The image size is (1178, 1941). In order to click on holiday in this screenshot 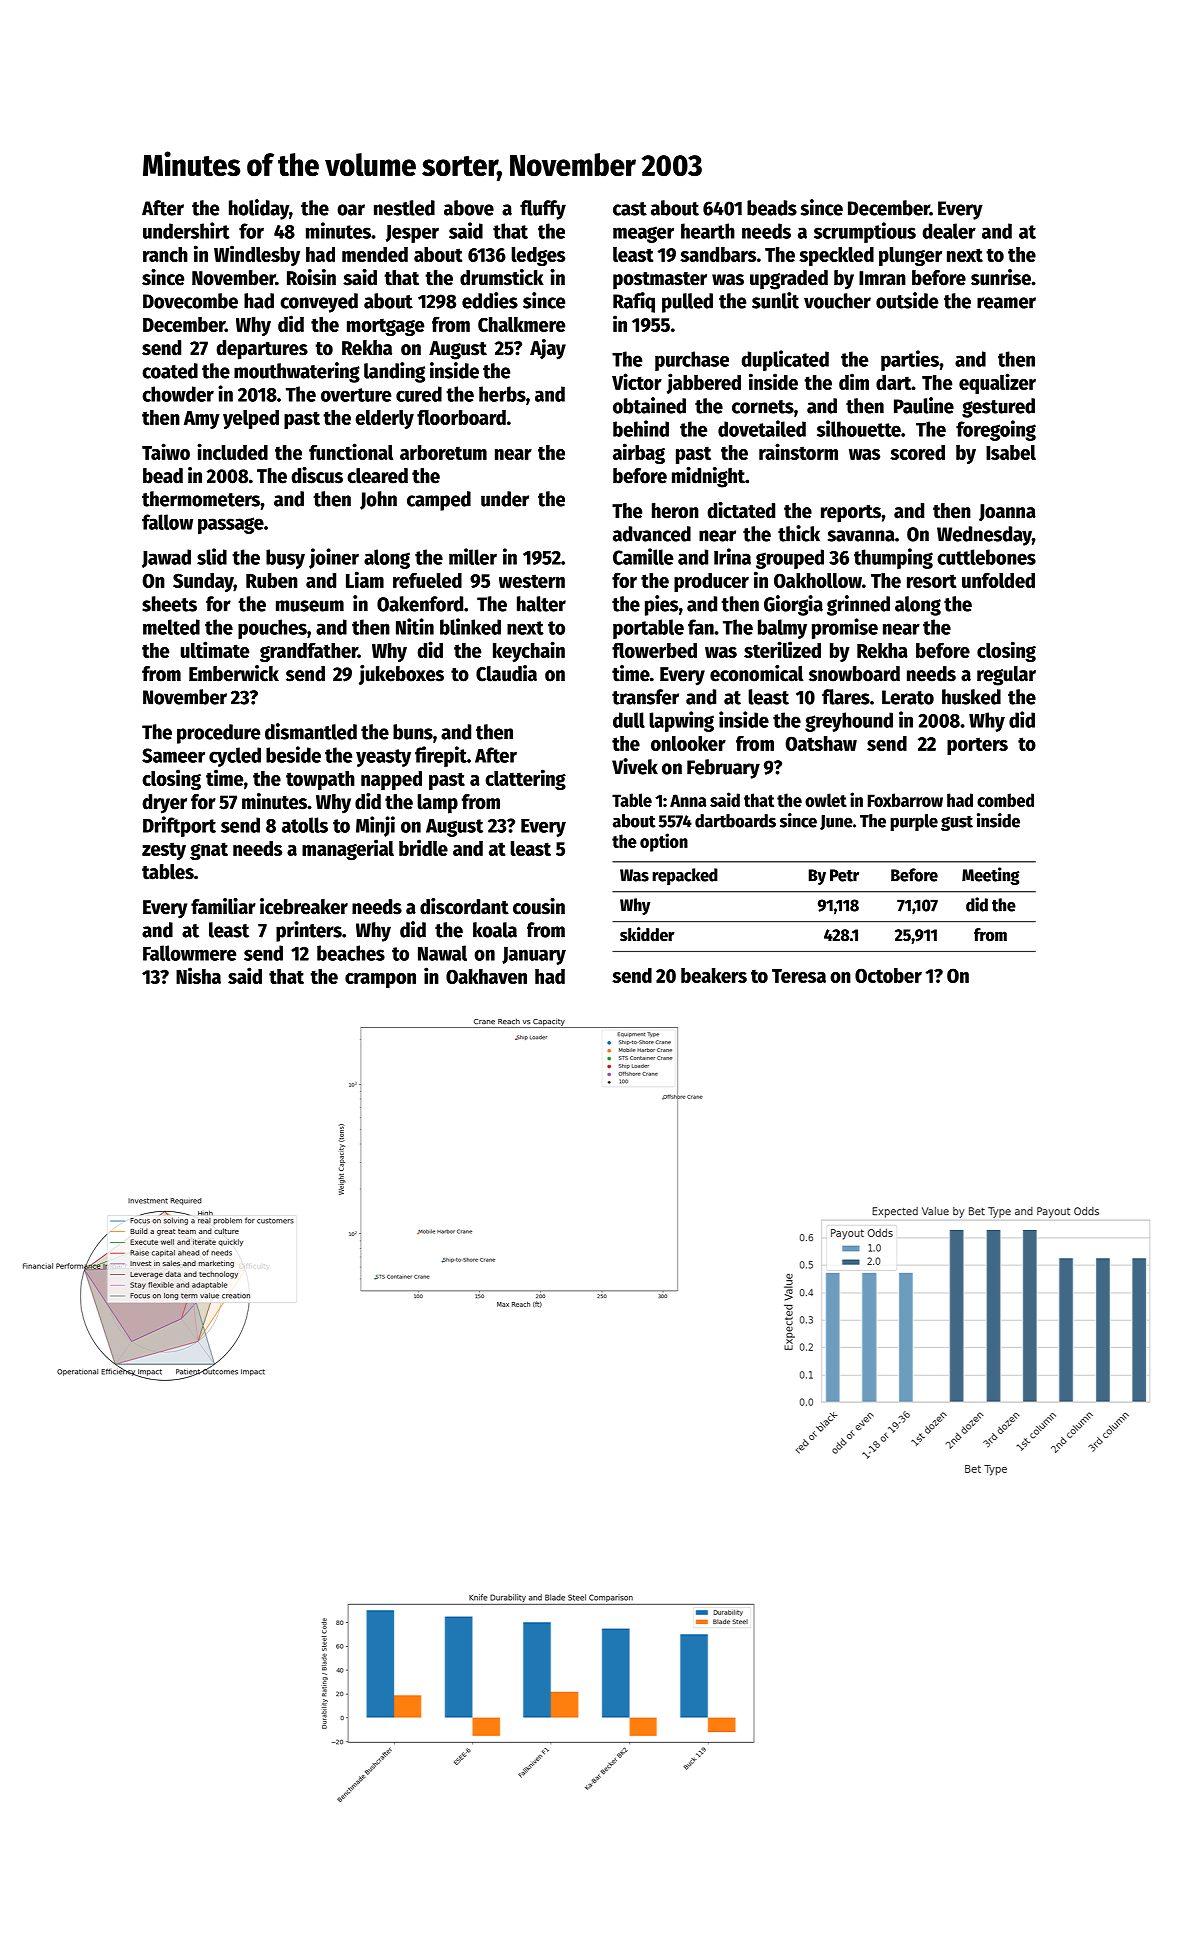, I will do `click(259, 209)`.
